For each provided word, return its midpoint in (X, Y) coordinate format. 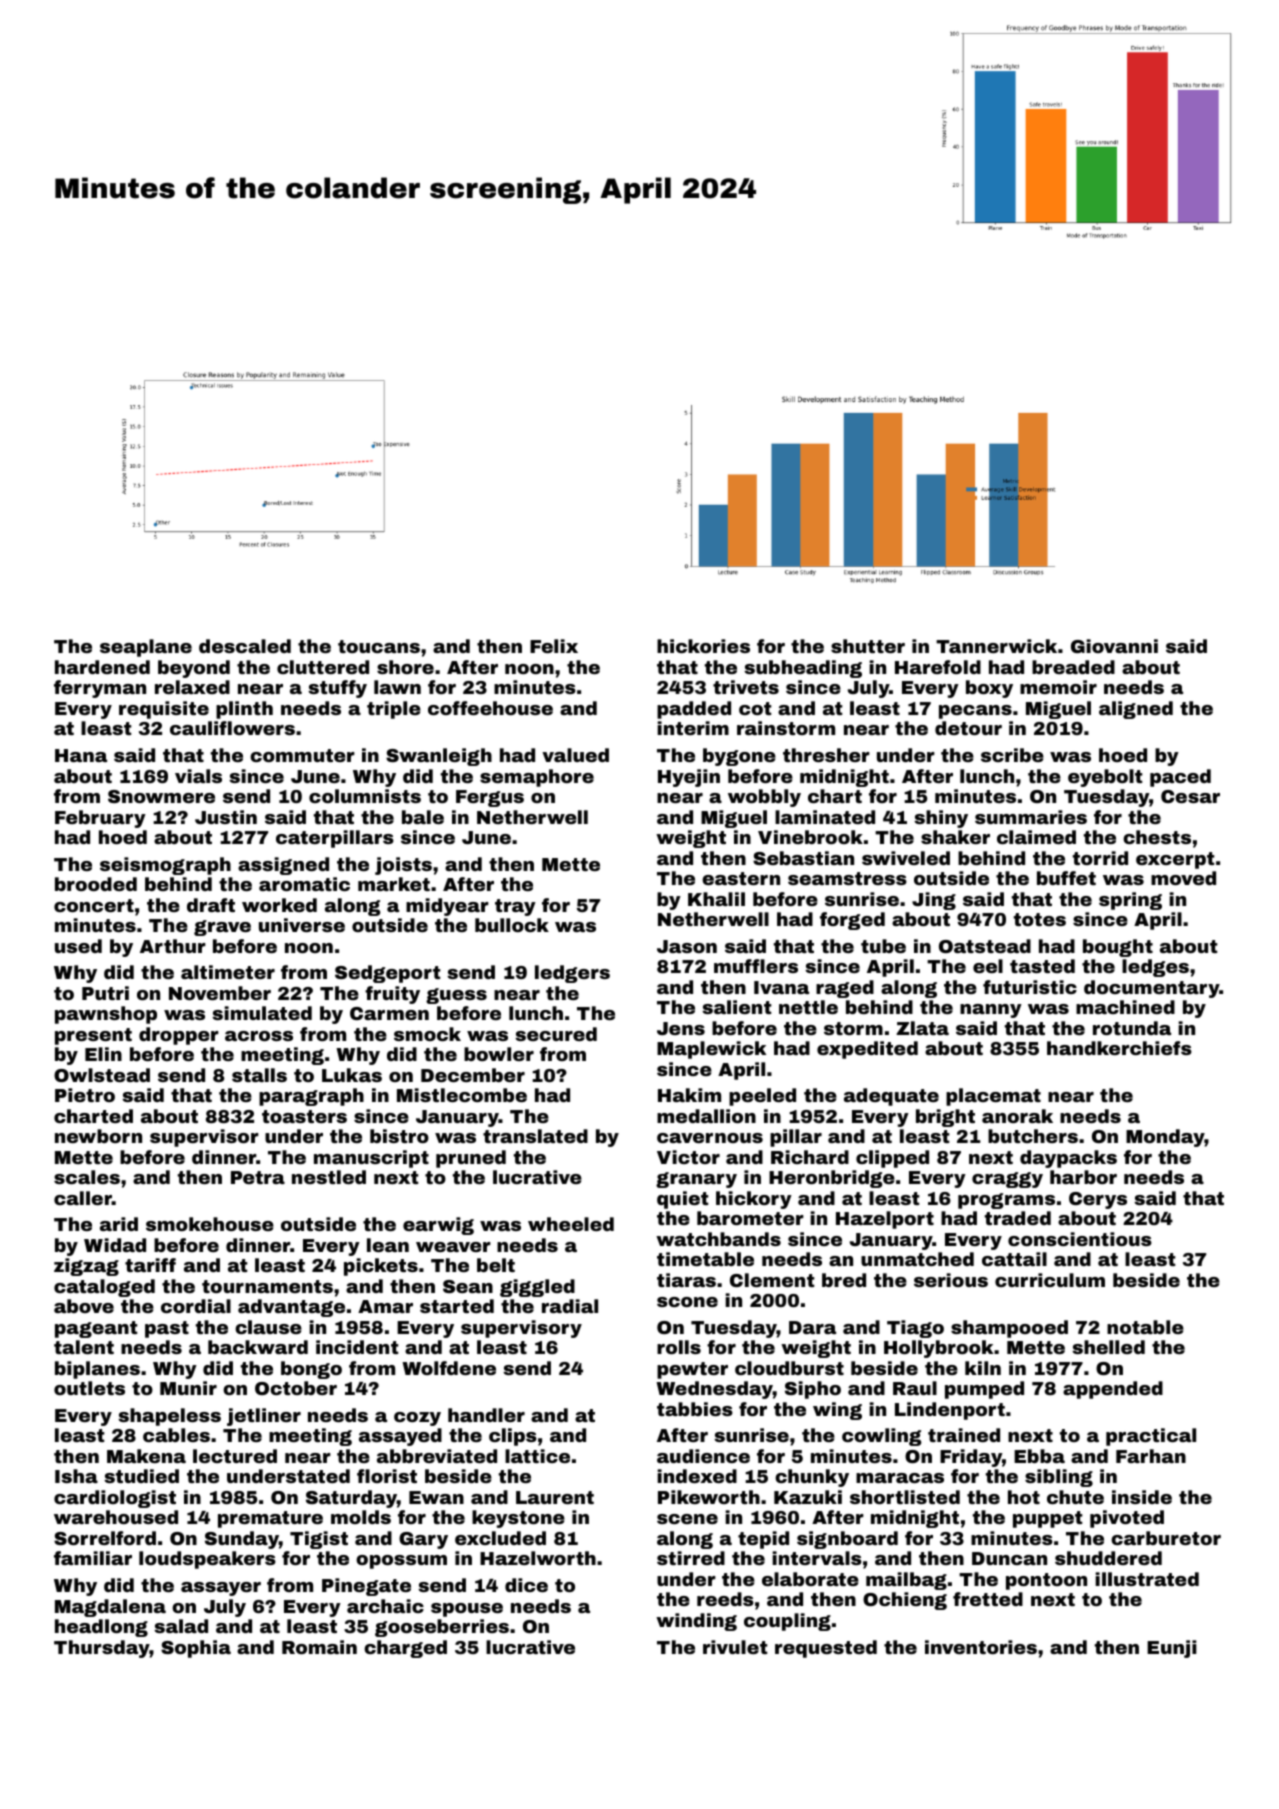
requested (826, 1649)
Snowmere (161, 796)
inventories (981, 1647)
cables (176, 1435)
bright (945, 1118)
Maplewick (711, 1050)
